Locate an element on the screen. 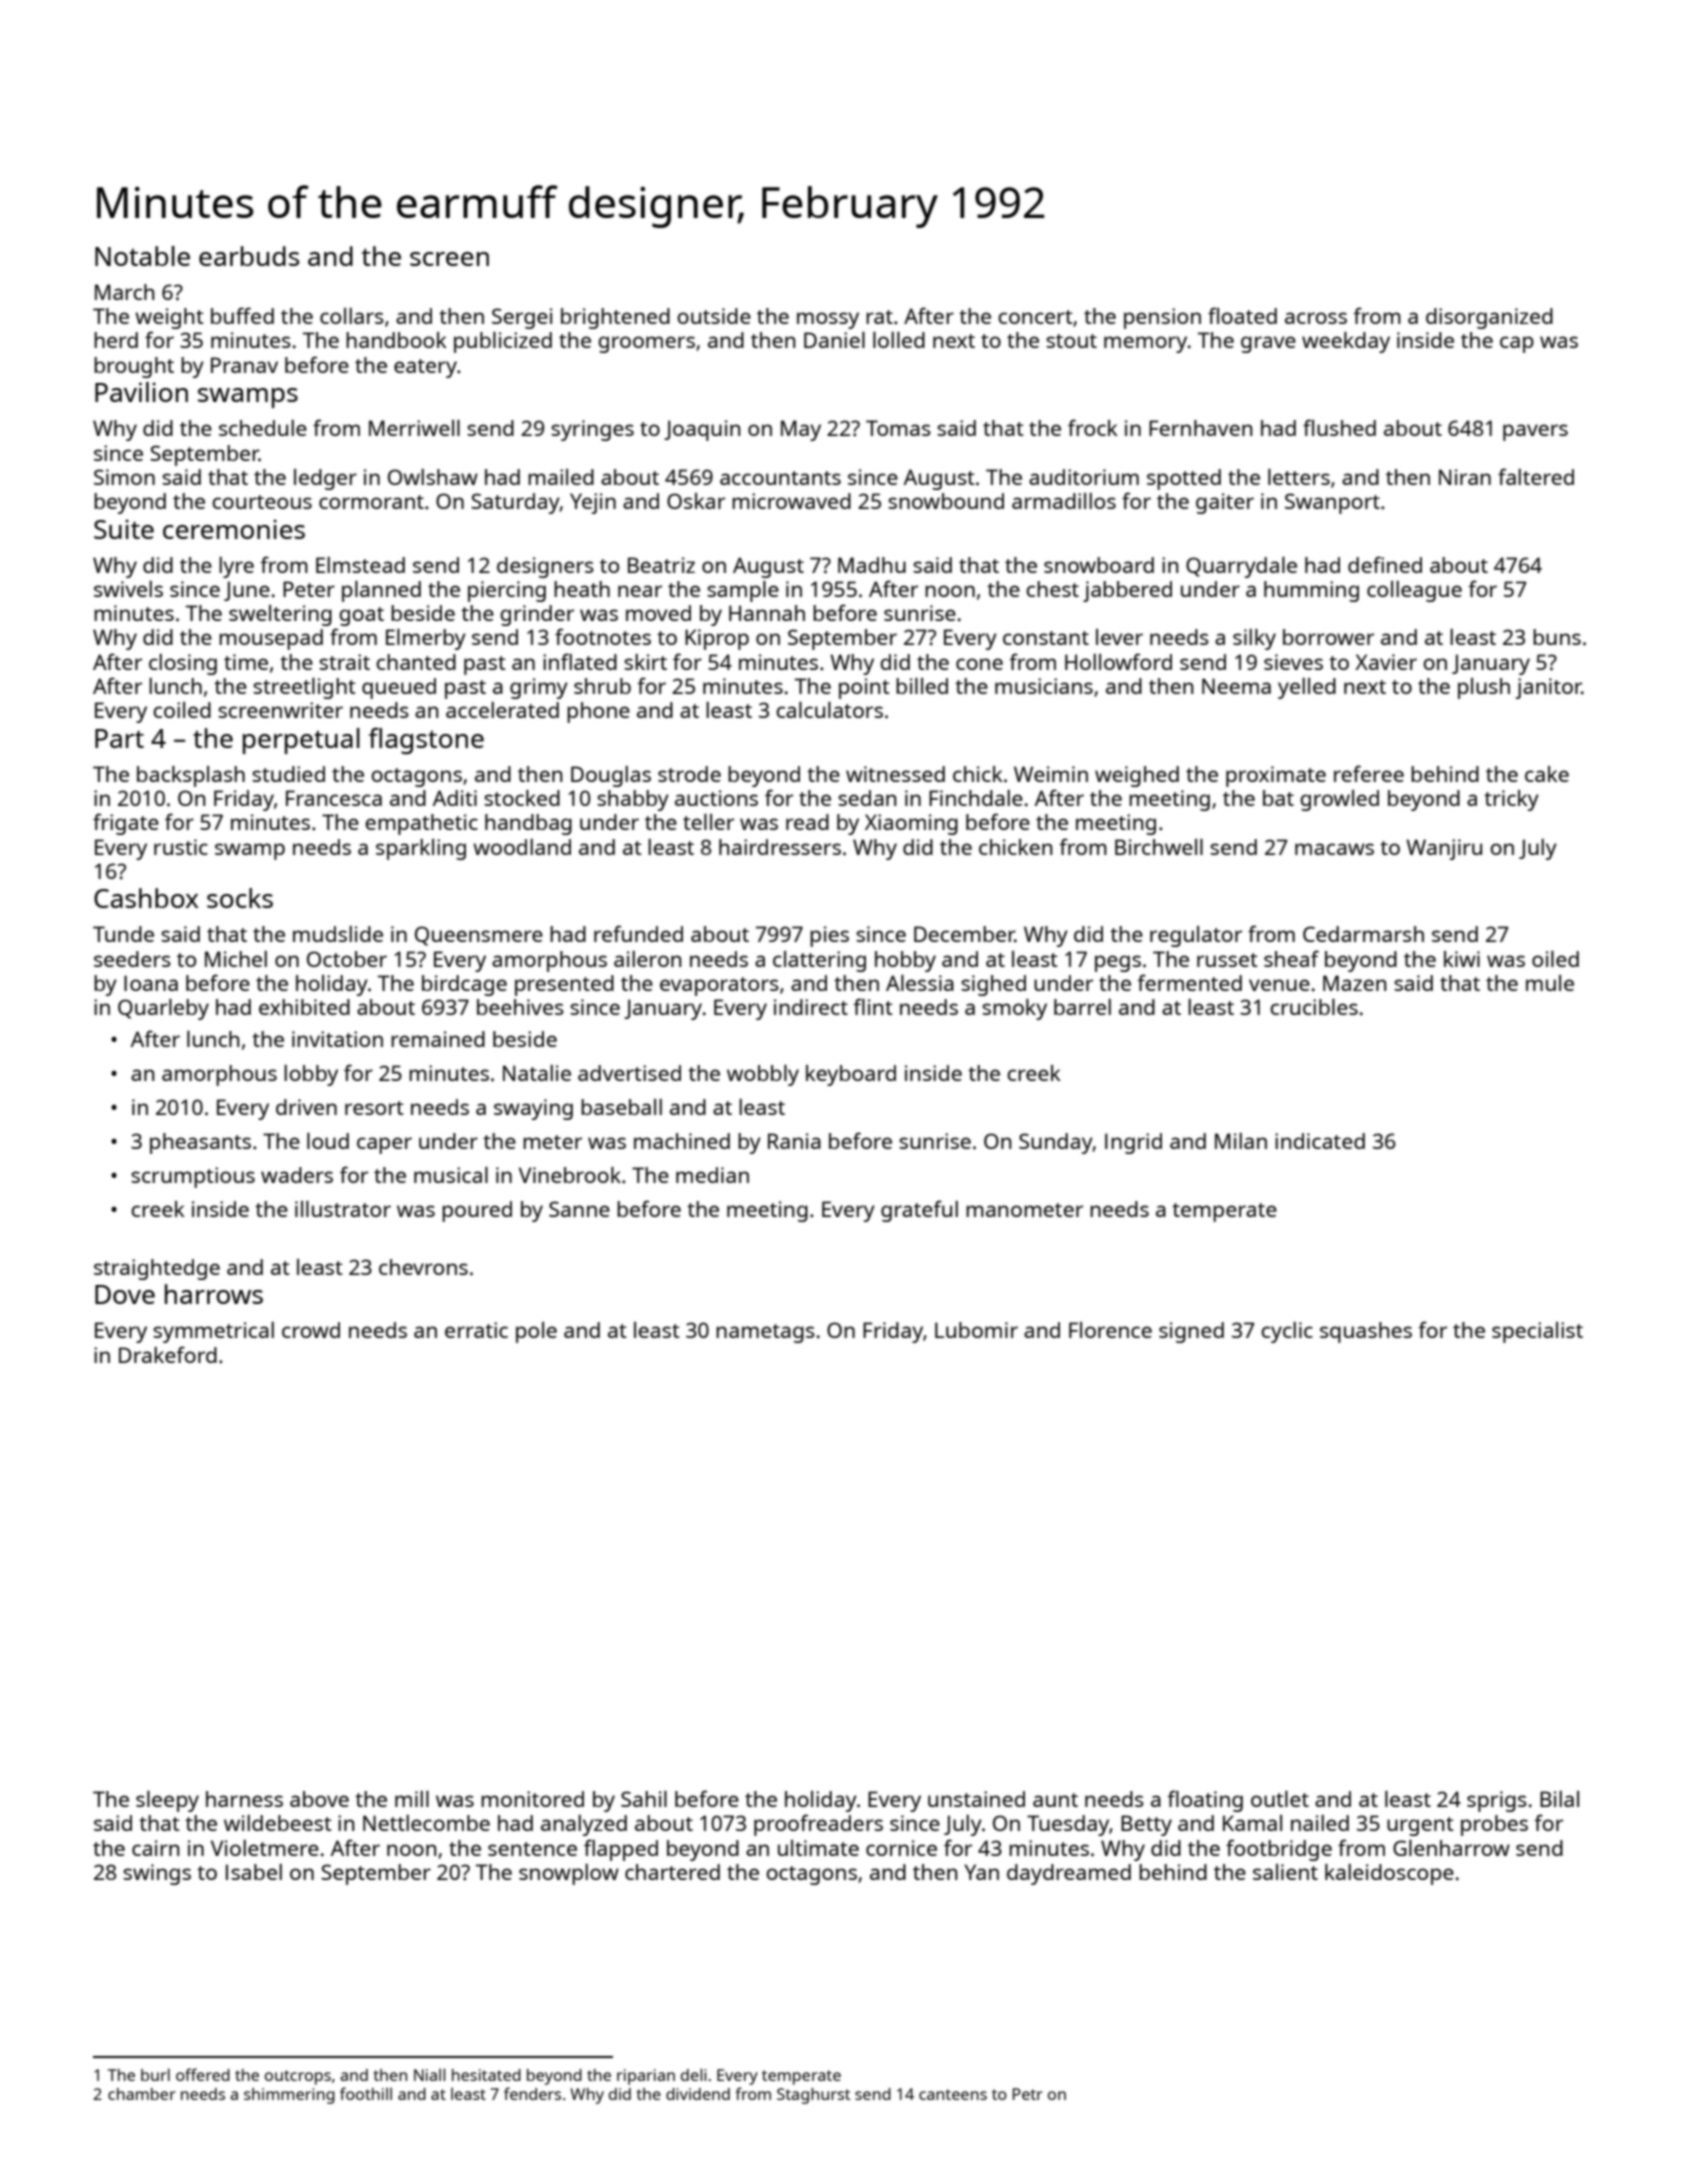  scrumptious is located at coordinates (193, 1177).
